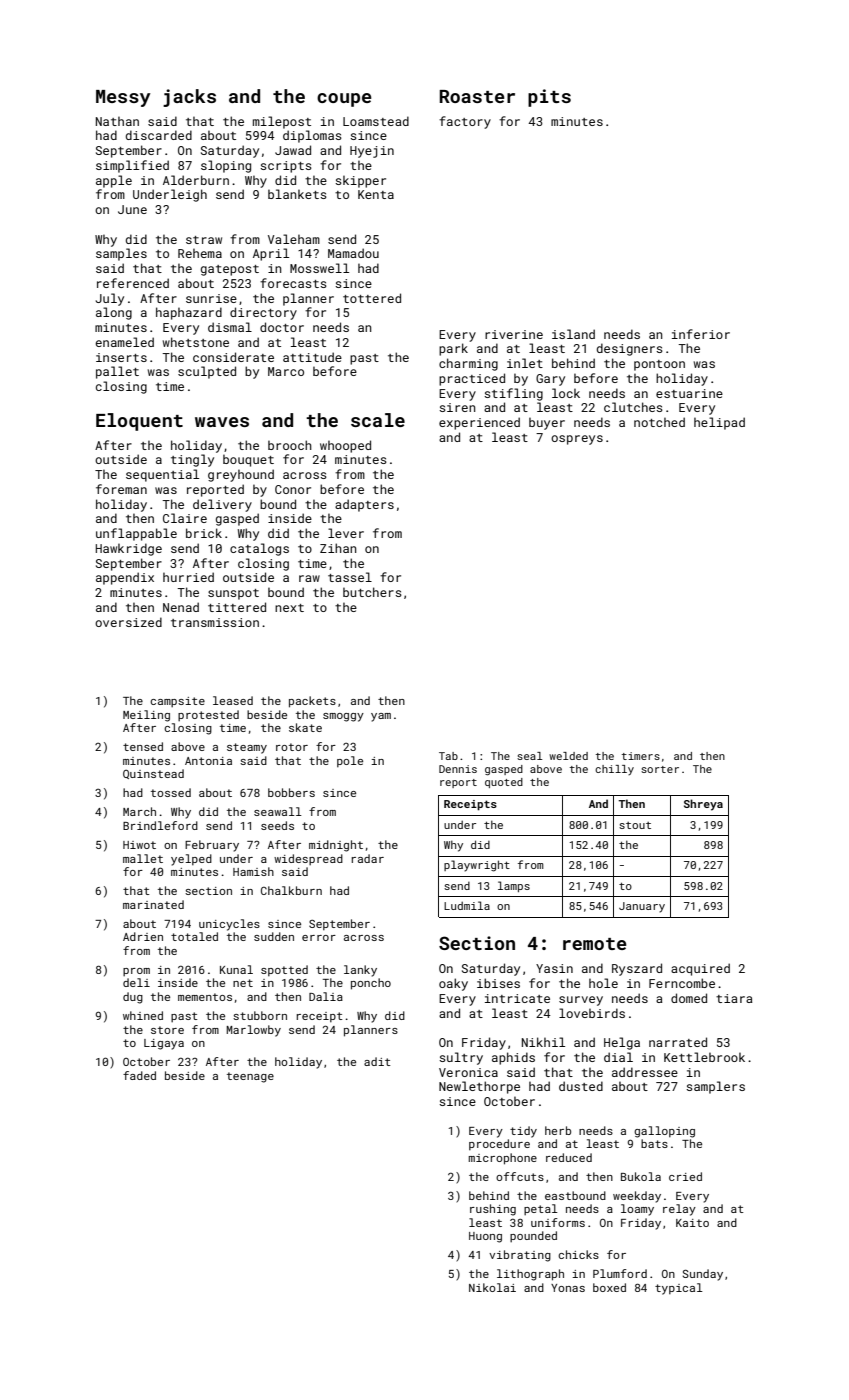 The image size is (849, 1400). I want to click on Roaster, so click(477, 96).
